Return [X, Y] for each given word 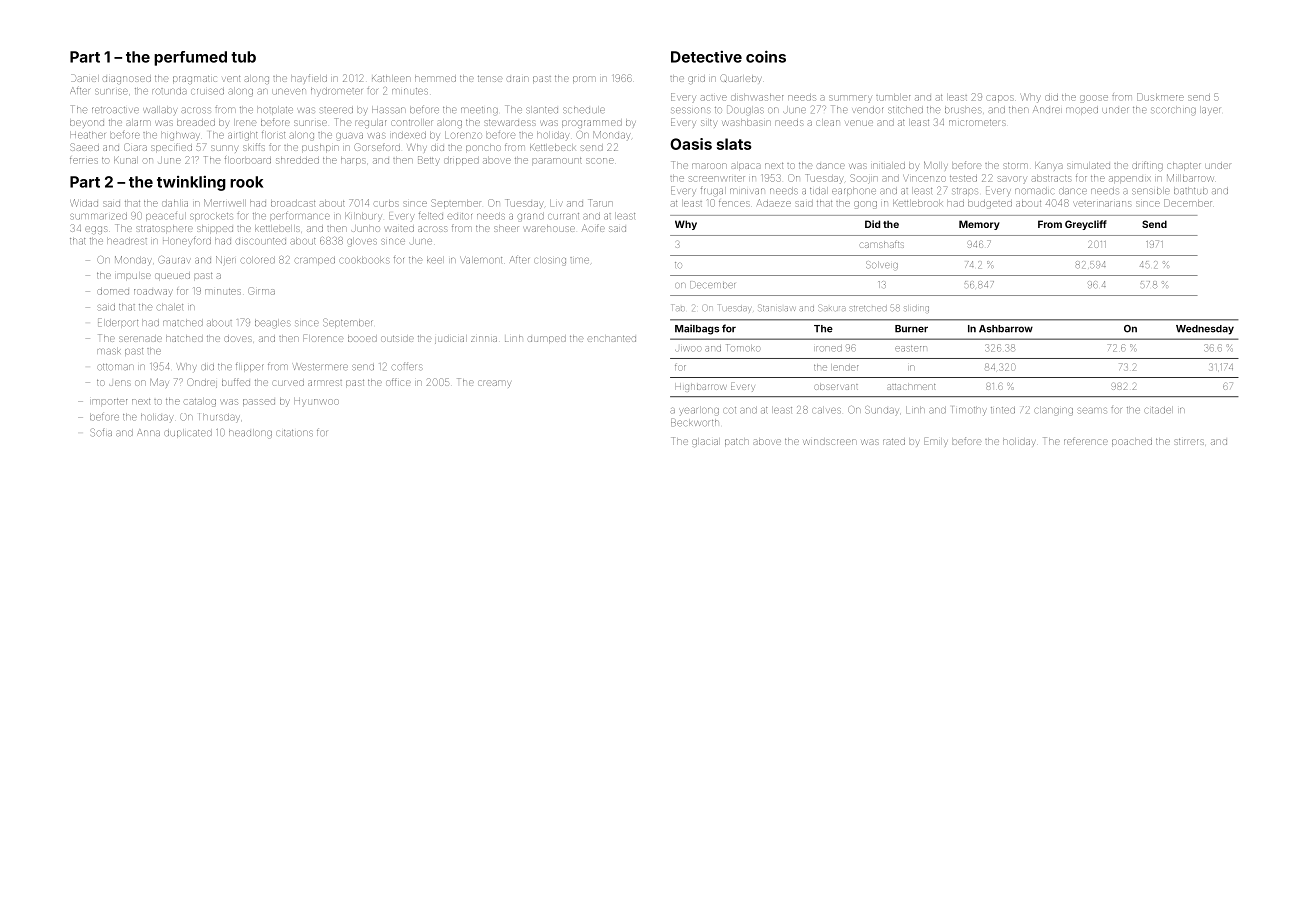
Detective [706, 57]
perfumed [190, 58]
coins [766, 56]
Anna [148, 432]
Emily [936, 442]
